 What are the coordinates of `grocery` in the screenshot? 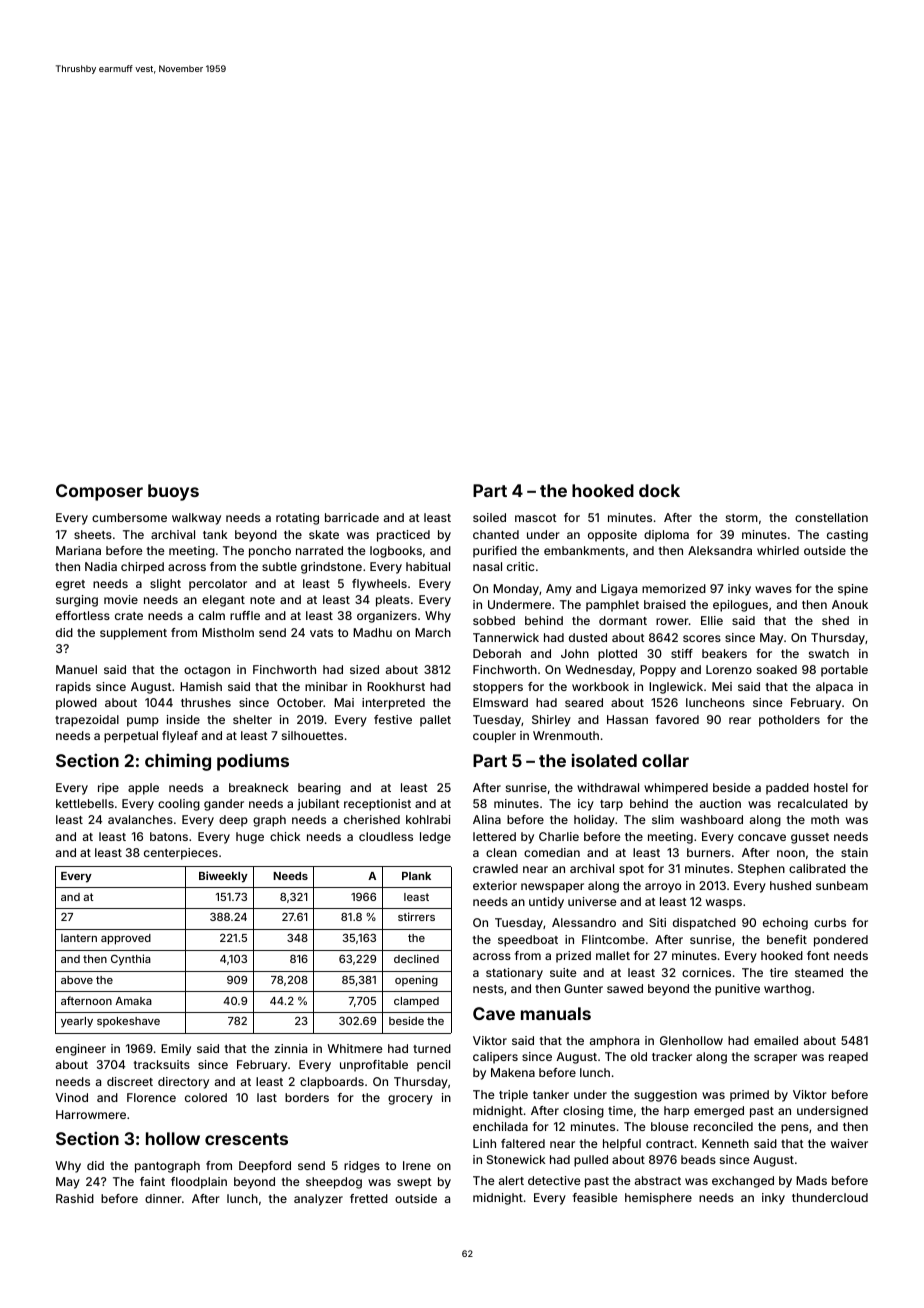 It's located at (410, 1100).
